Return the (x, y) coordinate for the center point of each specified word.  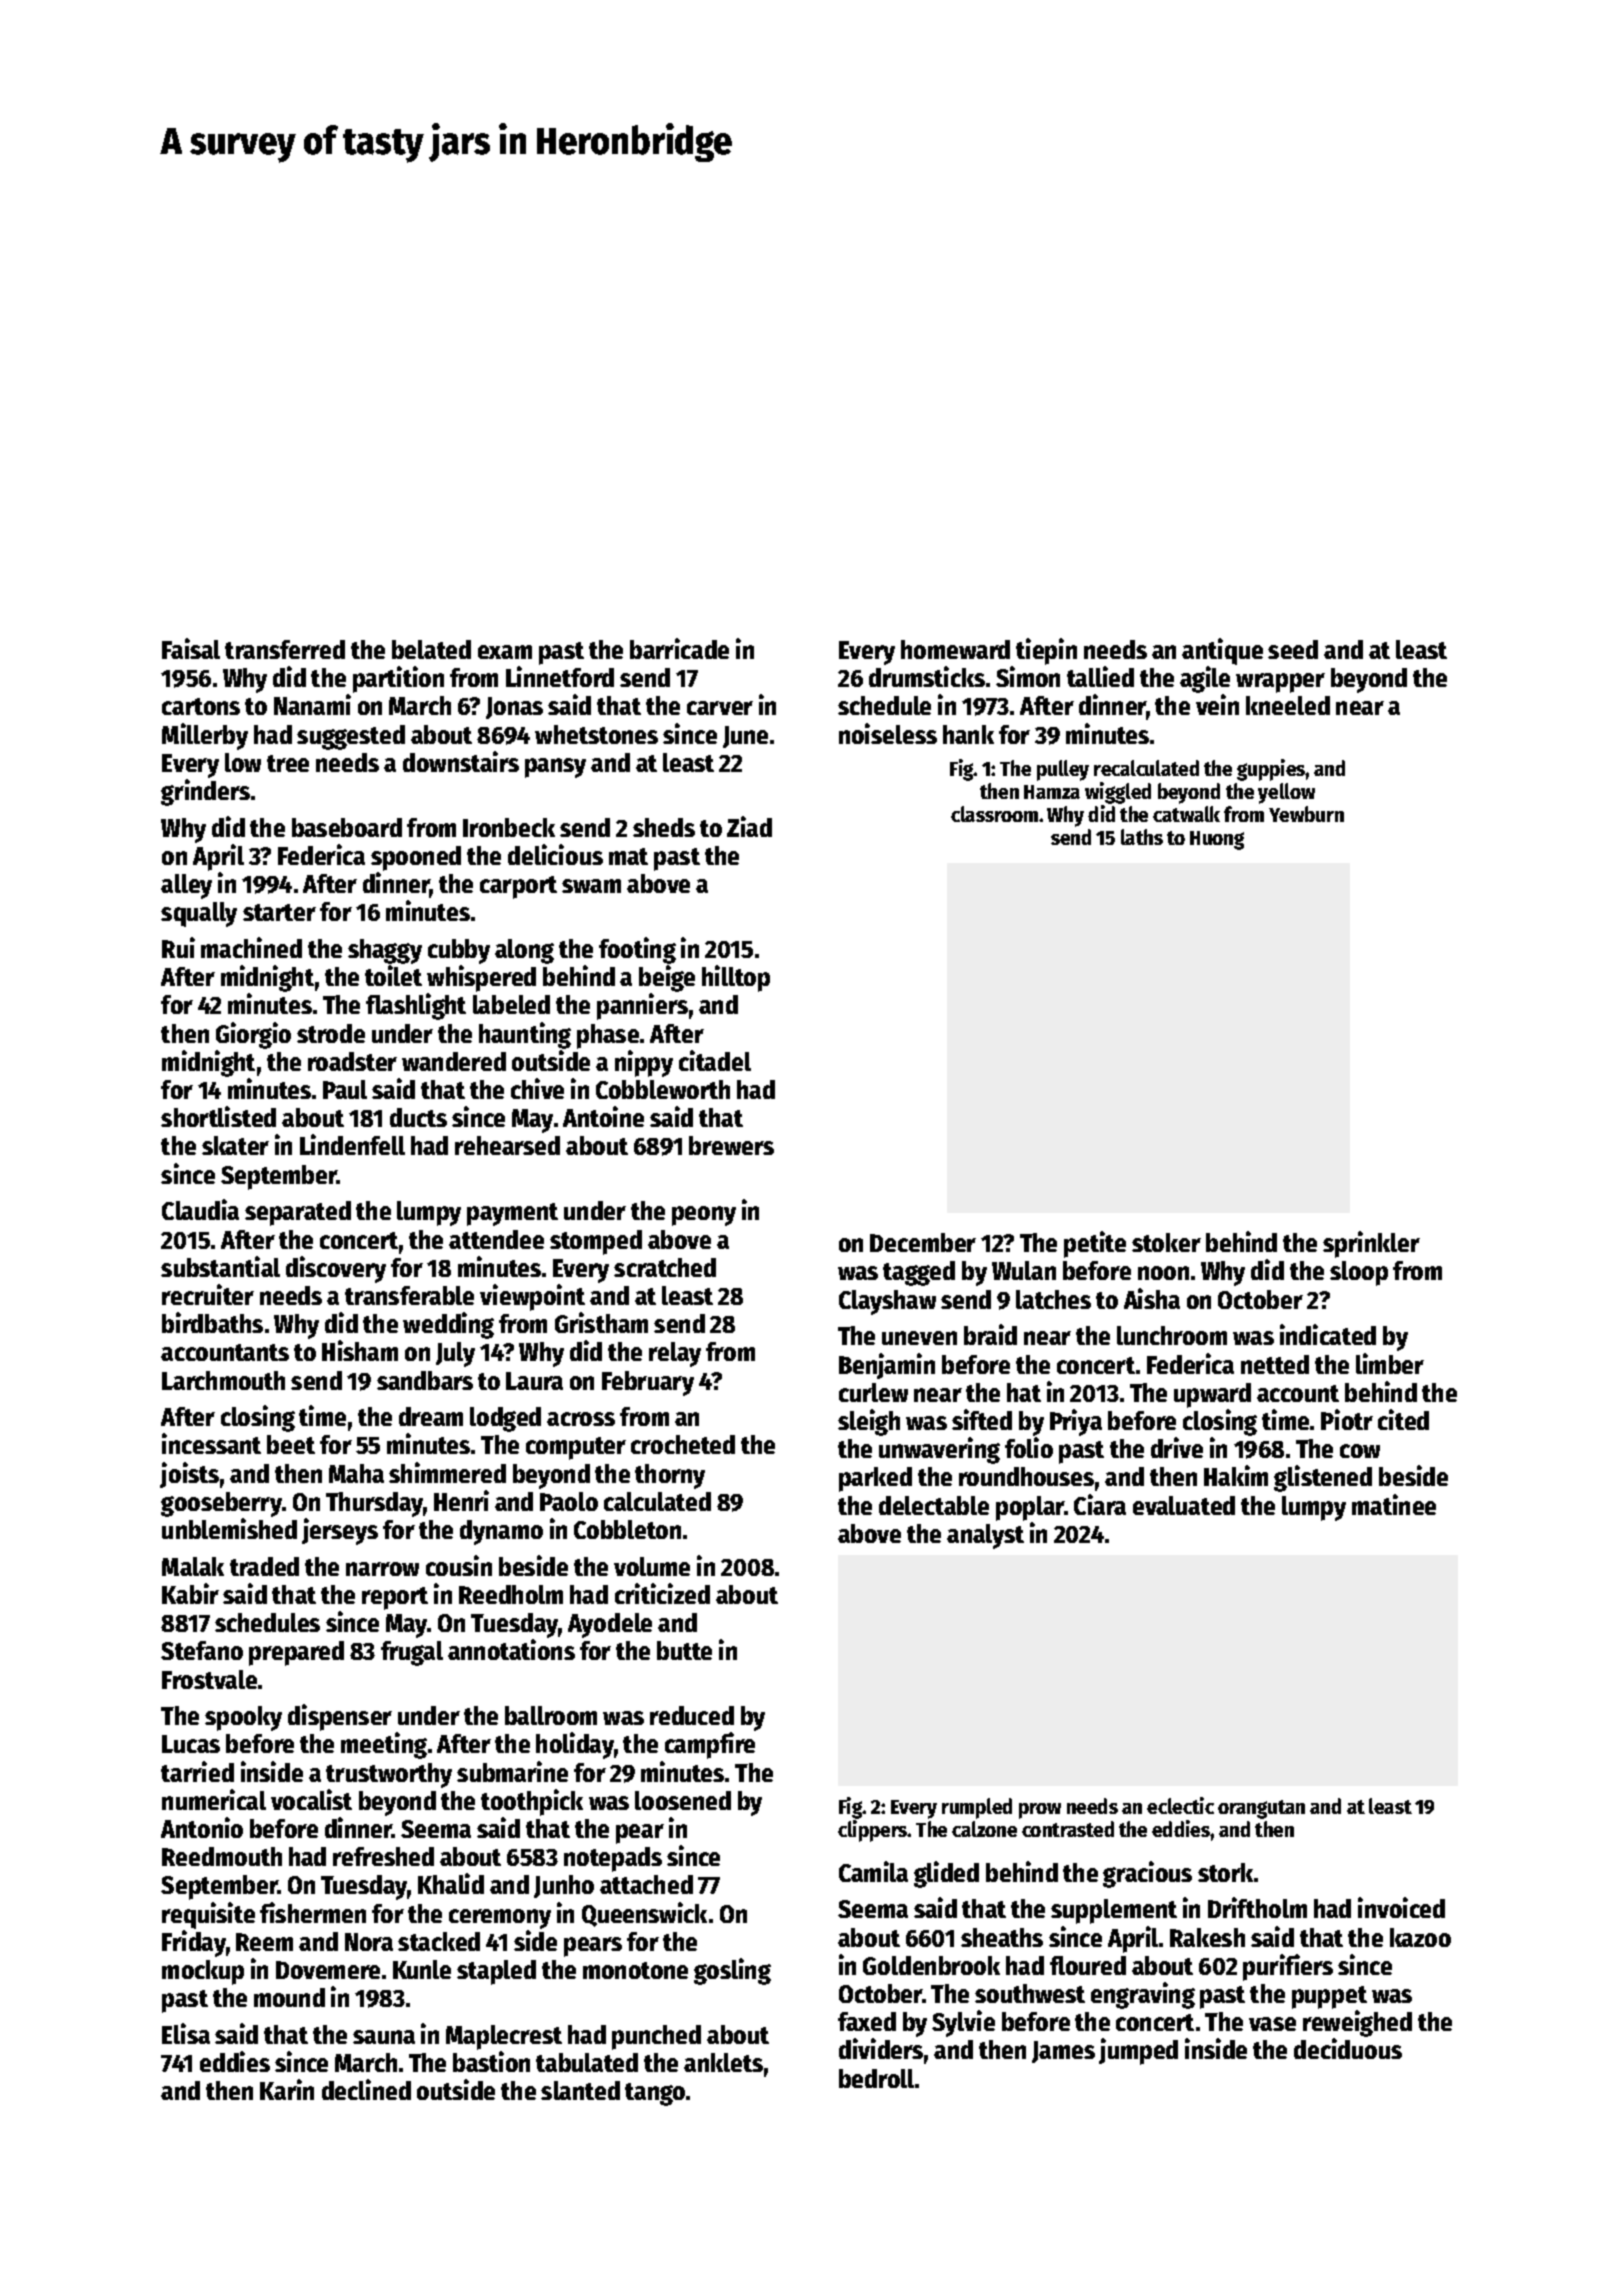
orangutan (1261, 1809)
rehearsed (507, 1145)
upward (1212, 1395)
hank (968, 734)
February (648, 1383)
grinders (205, 792)
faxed (867, 2021)
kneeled (1288, 705)
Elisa (186, 2033)
